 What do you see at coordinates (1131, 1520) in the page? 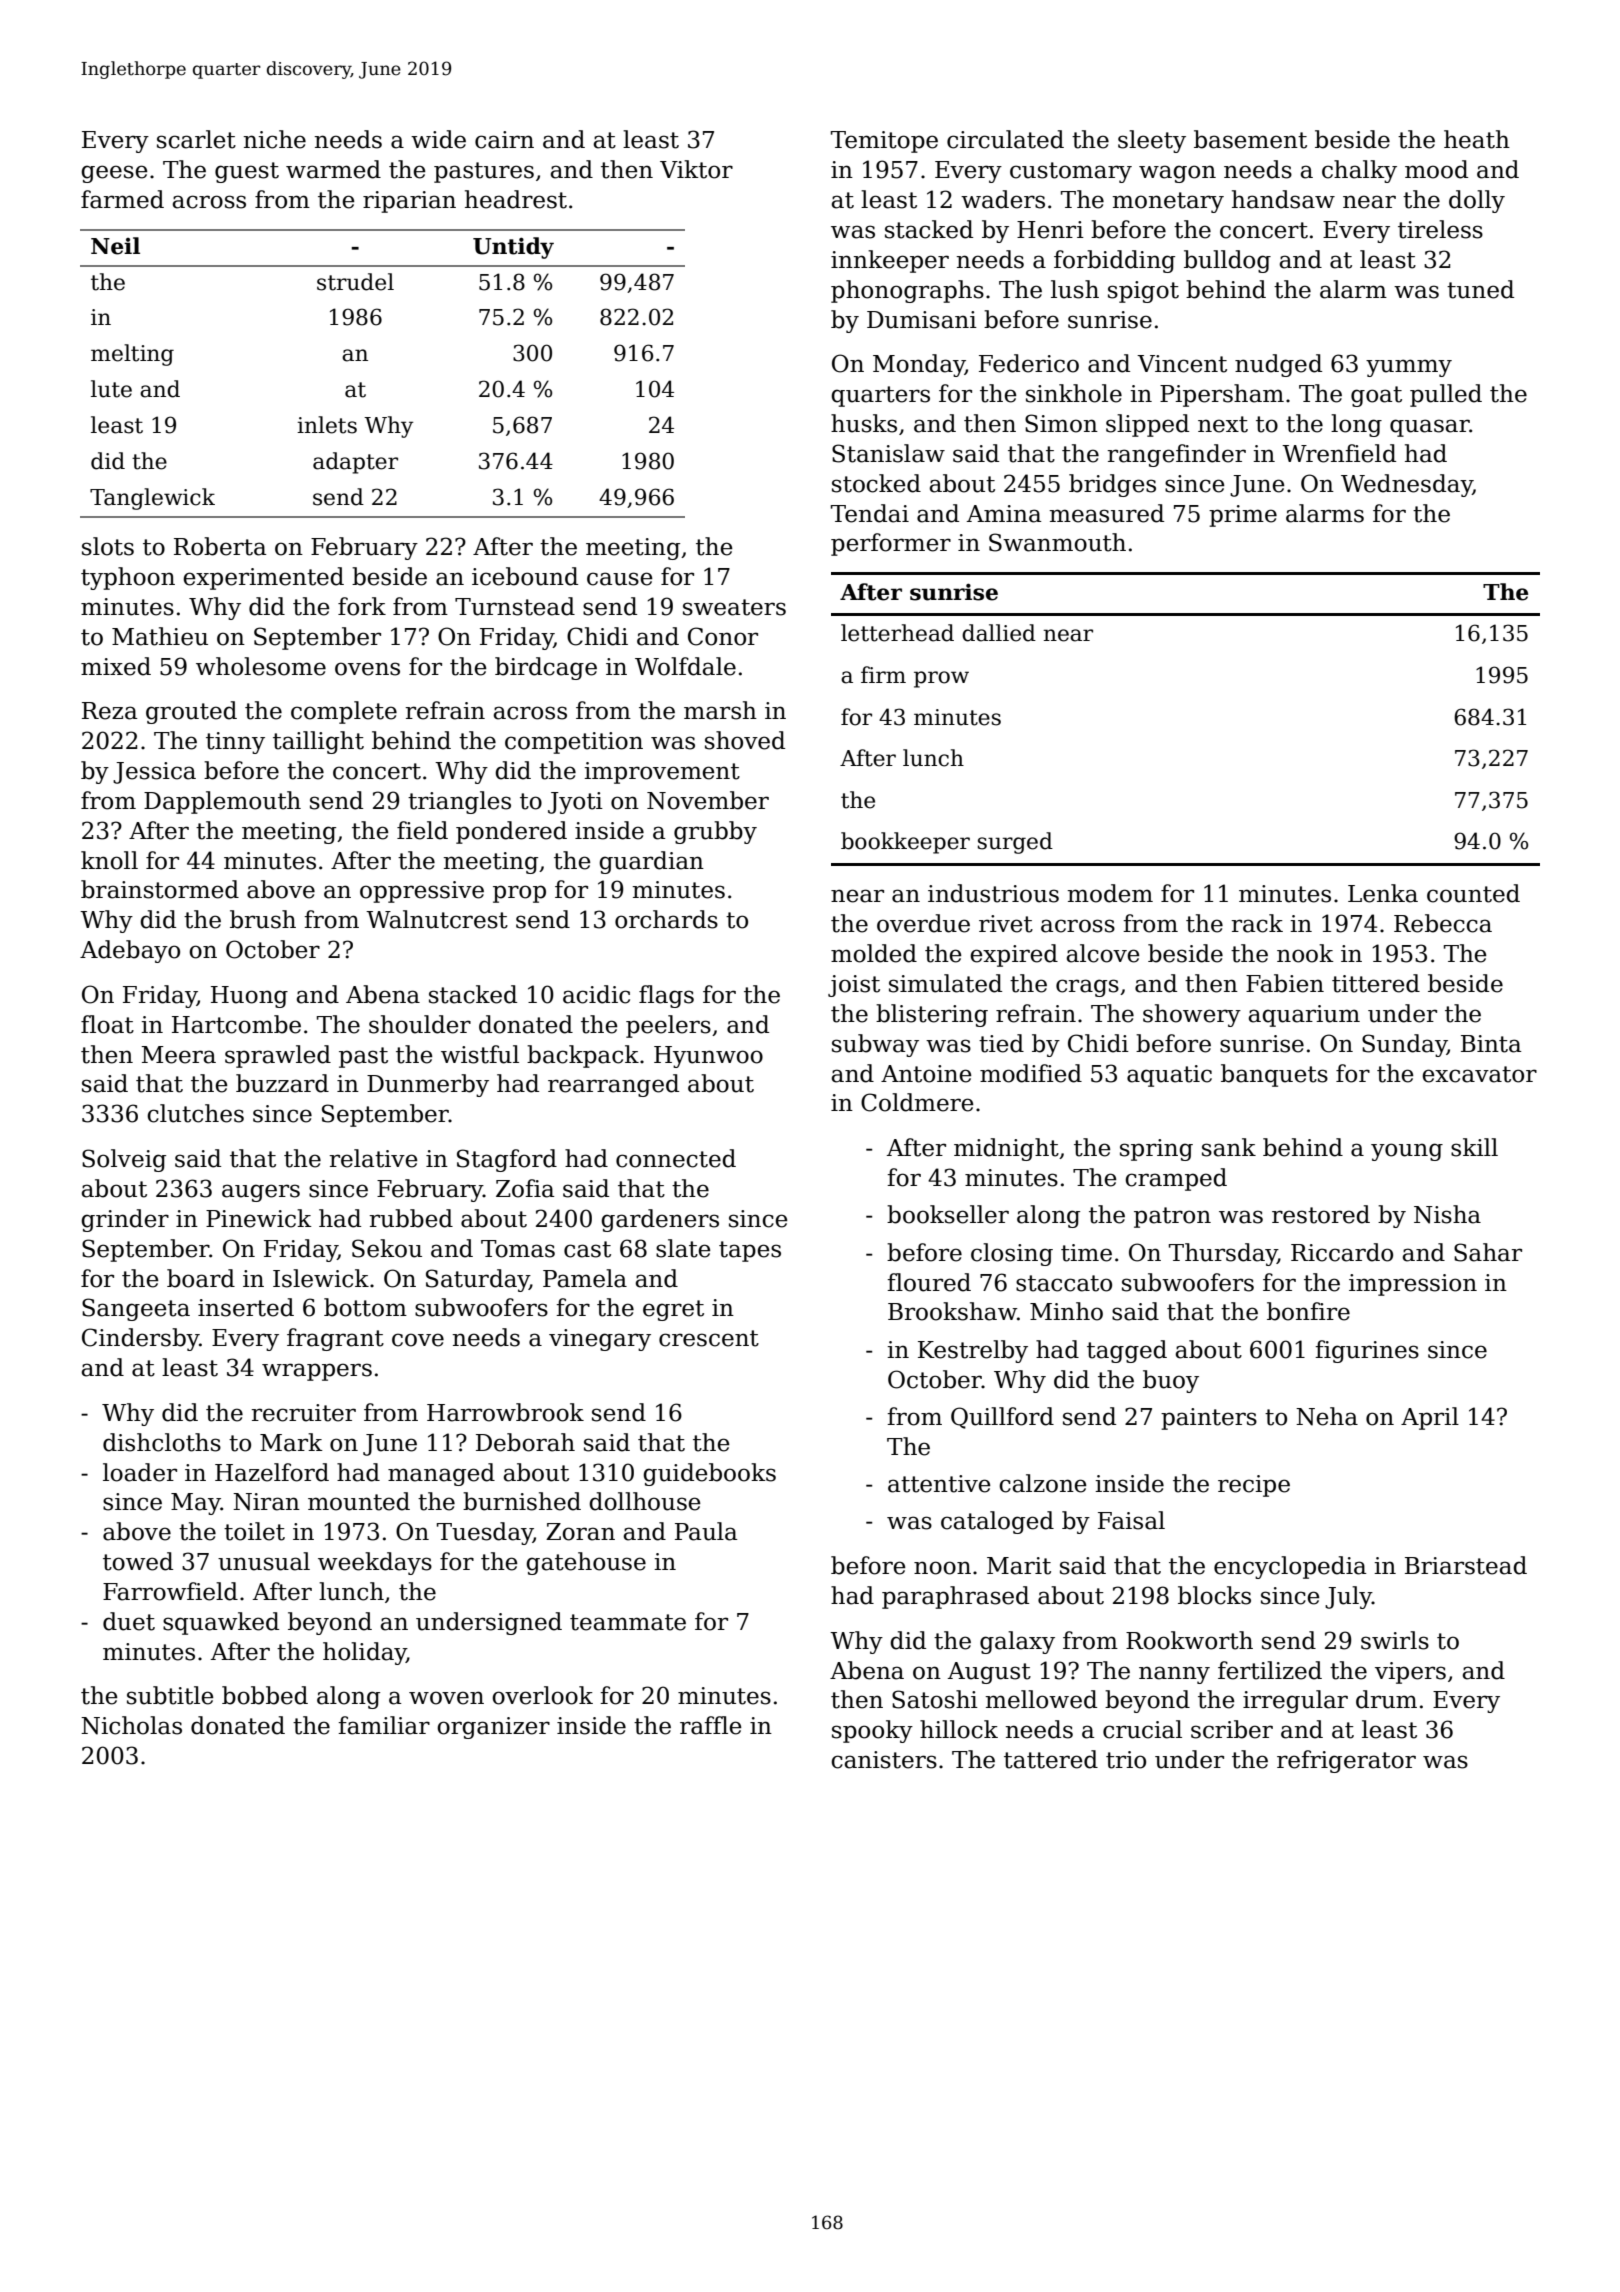
I see `Faisal` at bounding box center [1131, 1520].
